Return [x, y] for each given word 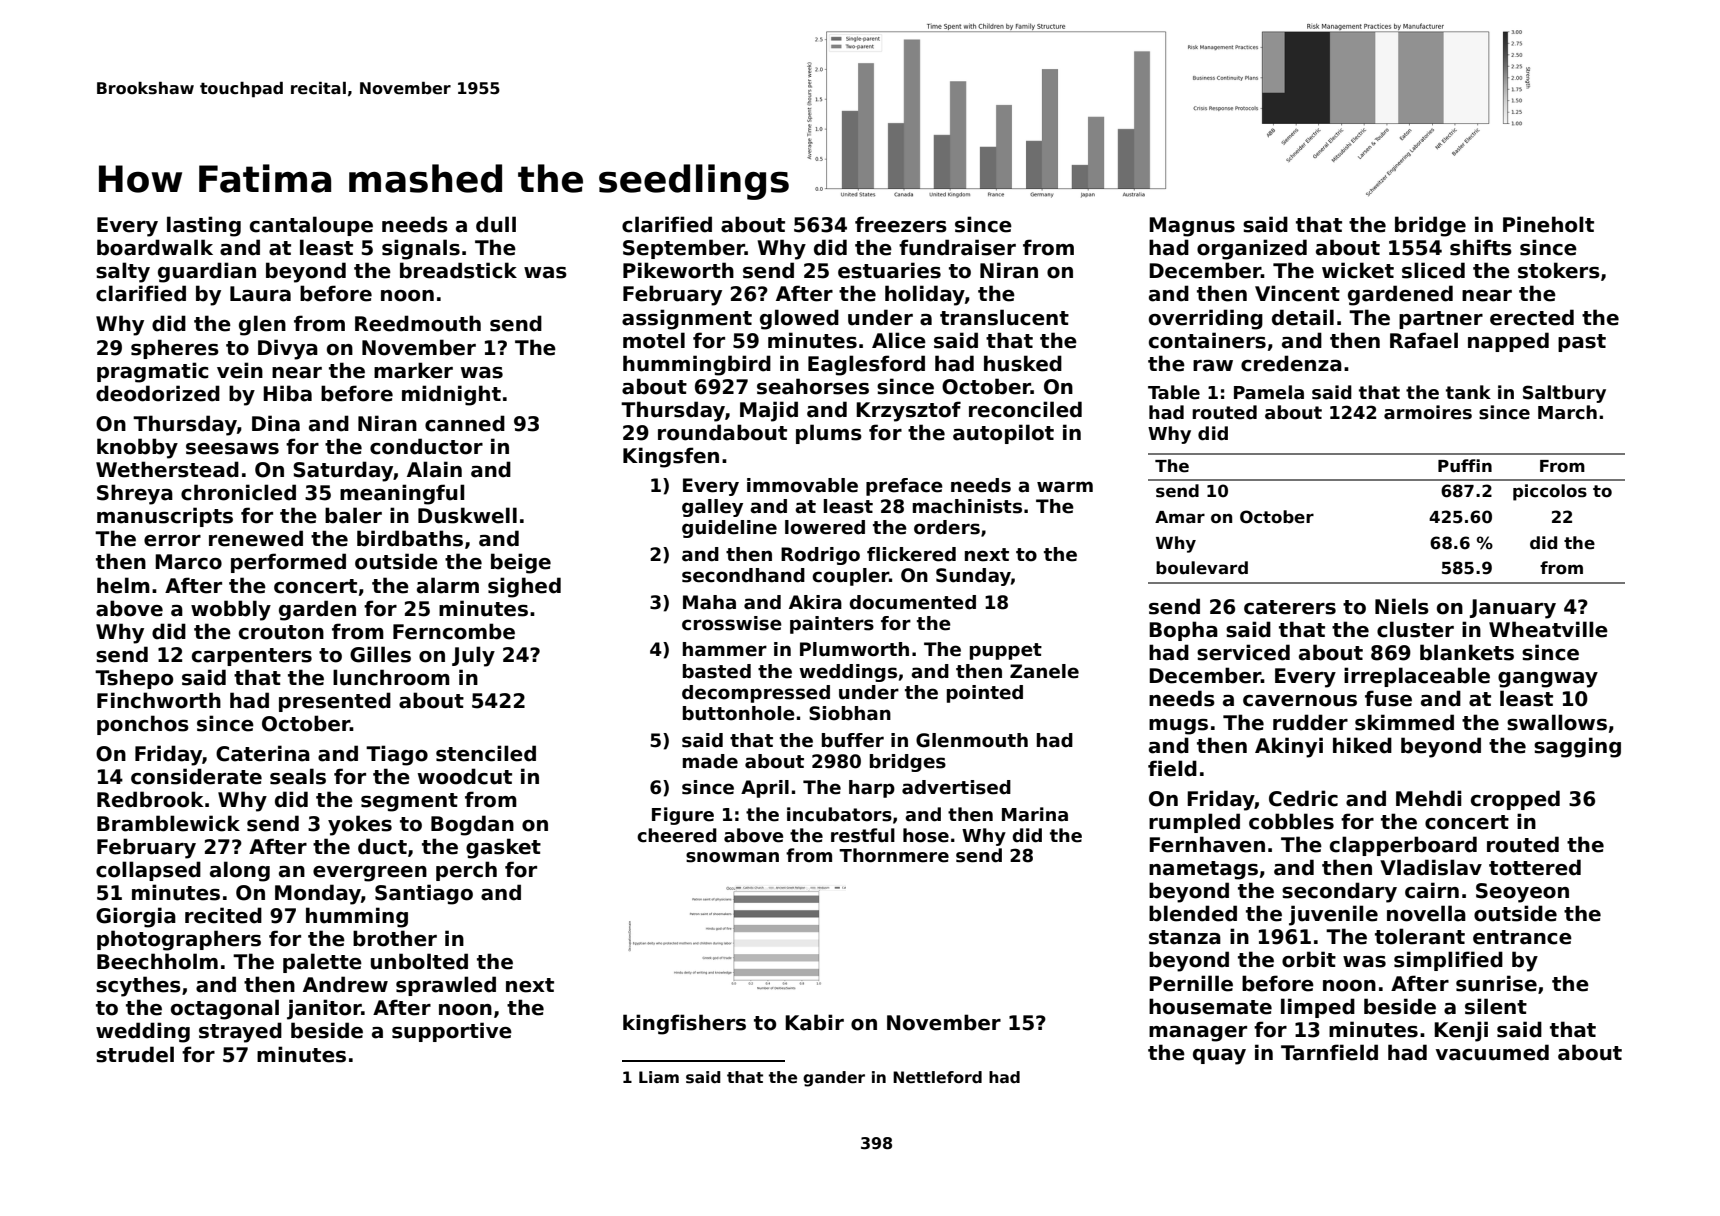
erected [1532, 317]
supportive [452, 1032]
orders [947, 527]
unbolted [419, 961]
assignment [687, 319]
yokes [360, 825]
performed [288, 563]
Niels [1402, 606]
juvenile [1333, 915]
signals [421, 249]
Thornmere [894, 855]
